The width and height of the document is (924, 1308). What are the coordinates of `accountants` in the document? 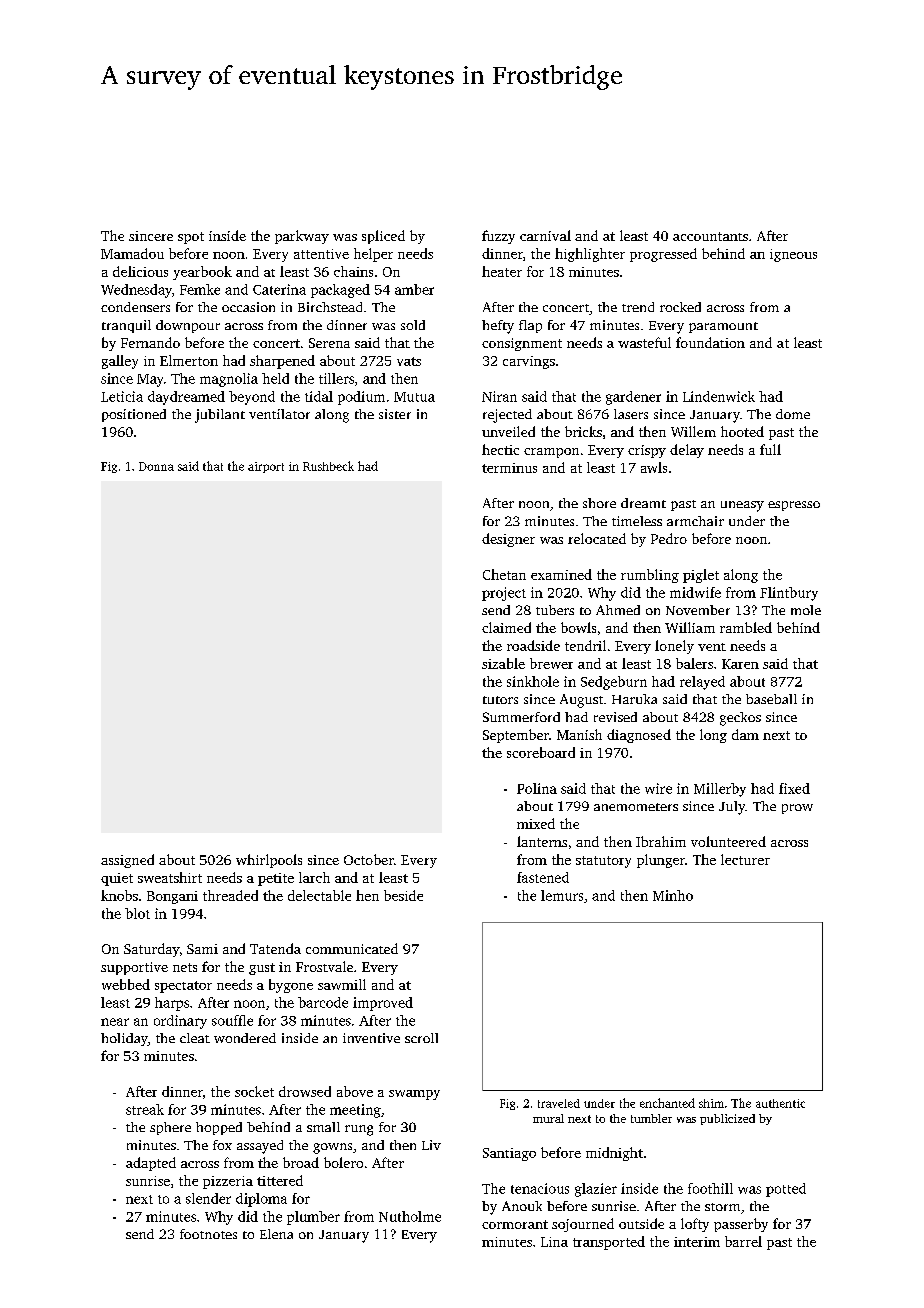 It's located at (710, 236).
